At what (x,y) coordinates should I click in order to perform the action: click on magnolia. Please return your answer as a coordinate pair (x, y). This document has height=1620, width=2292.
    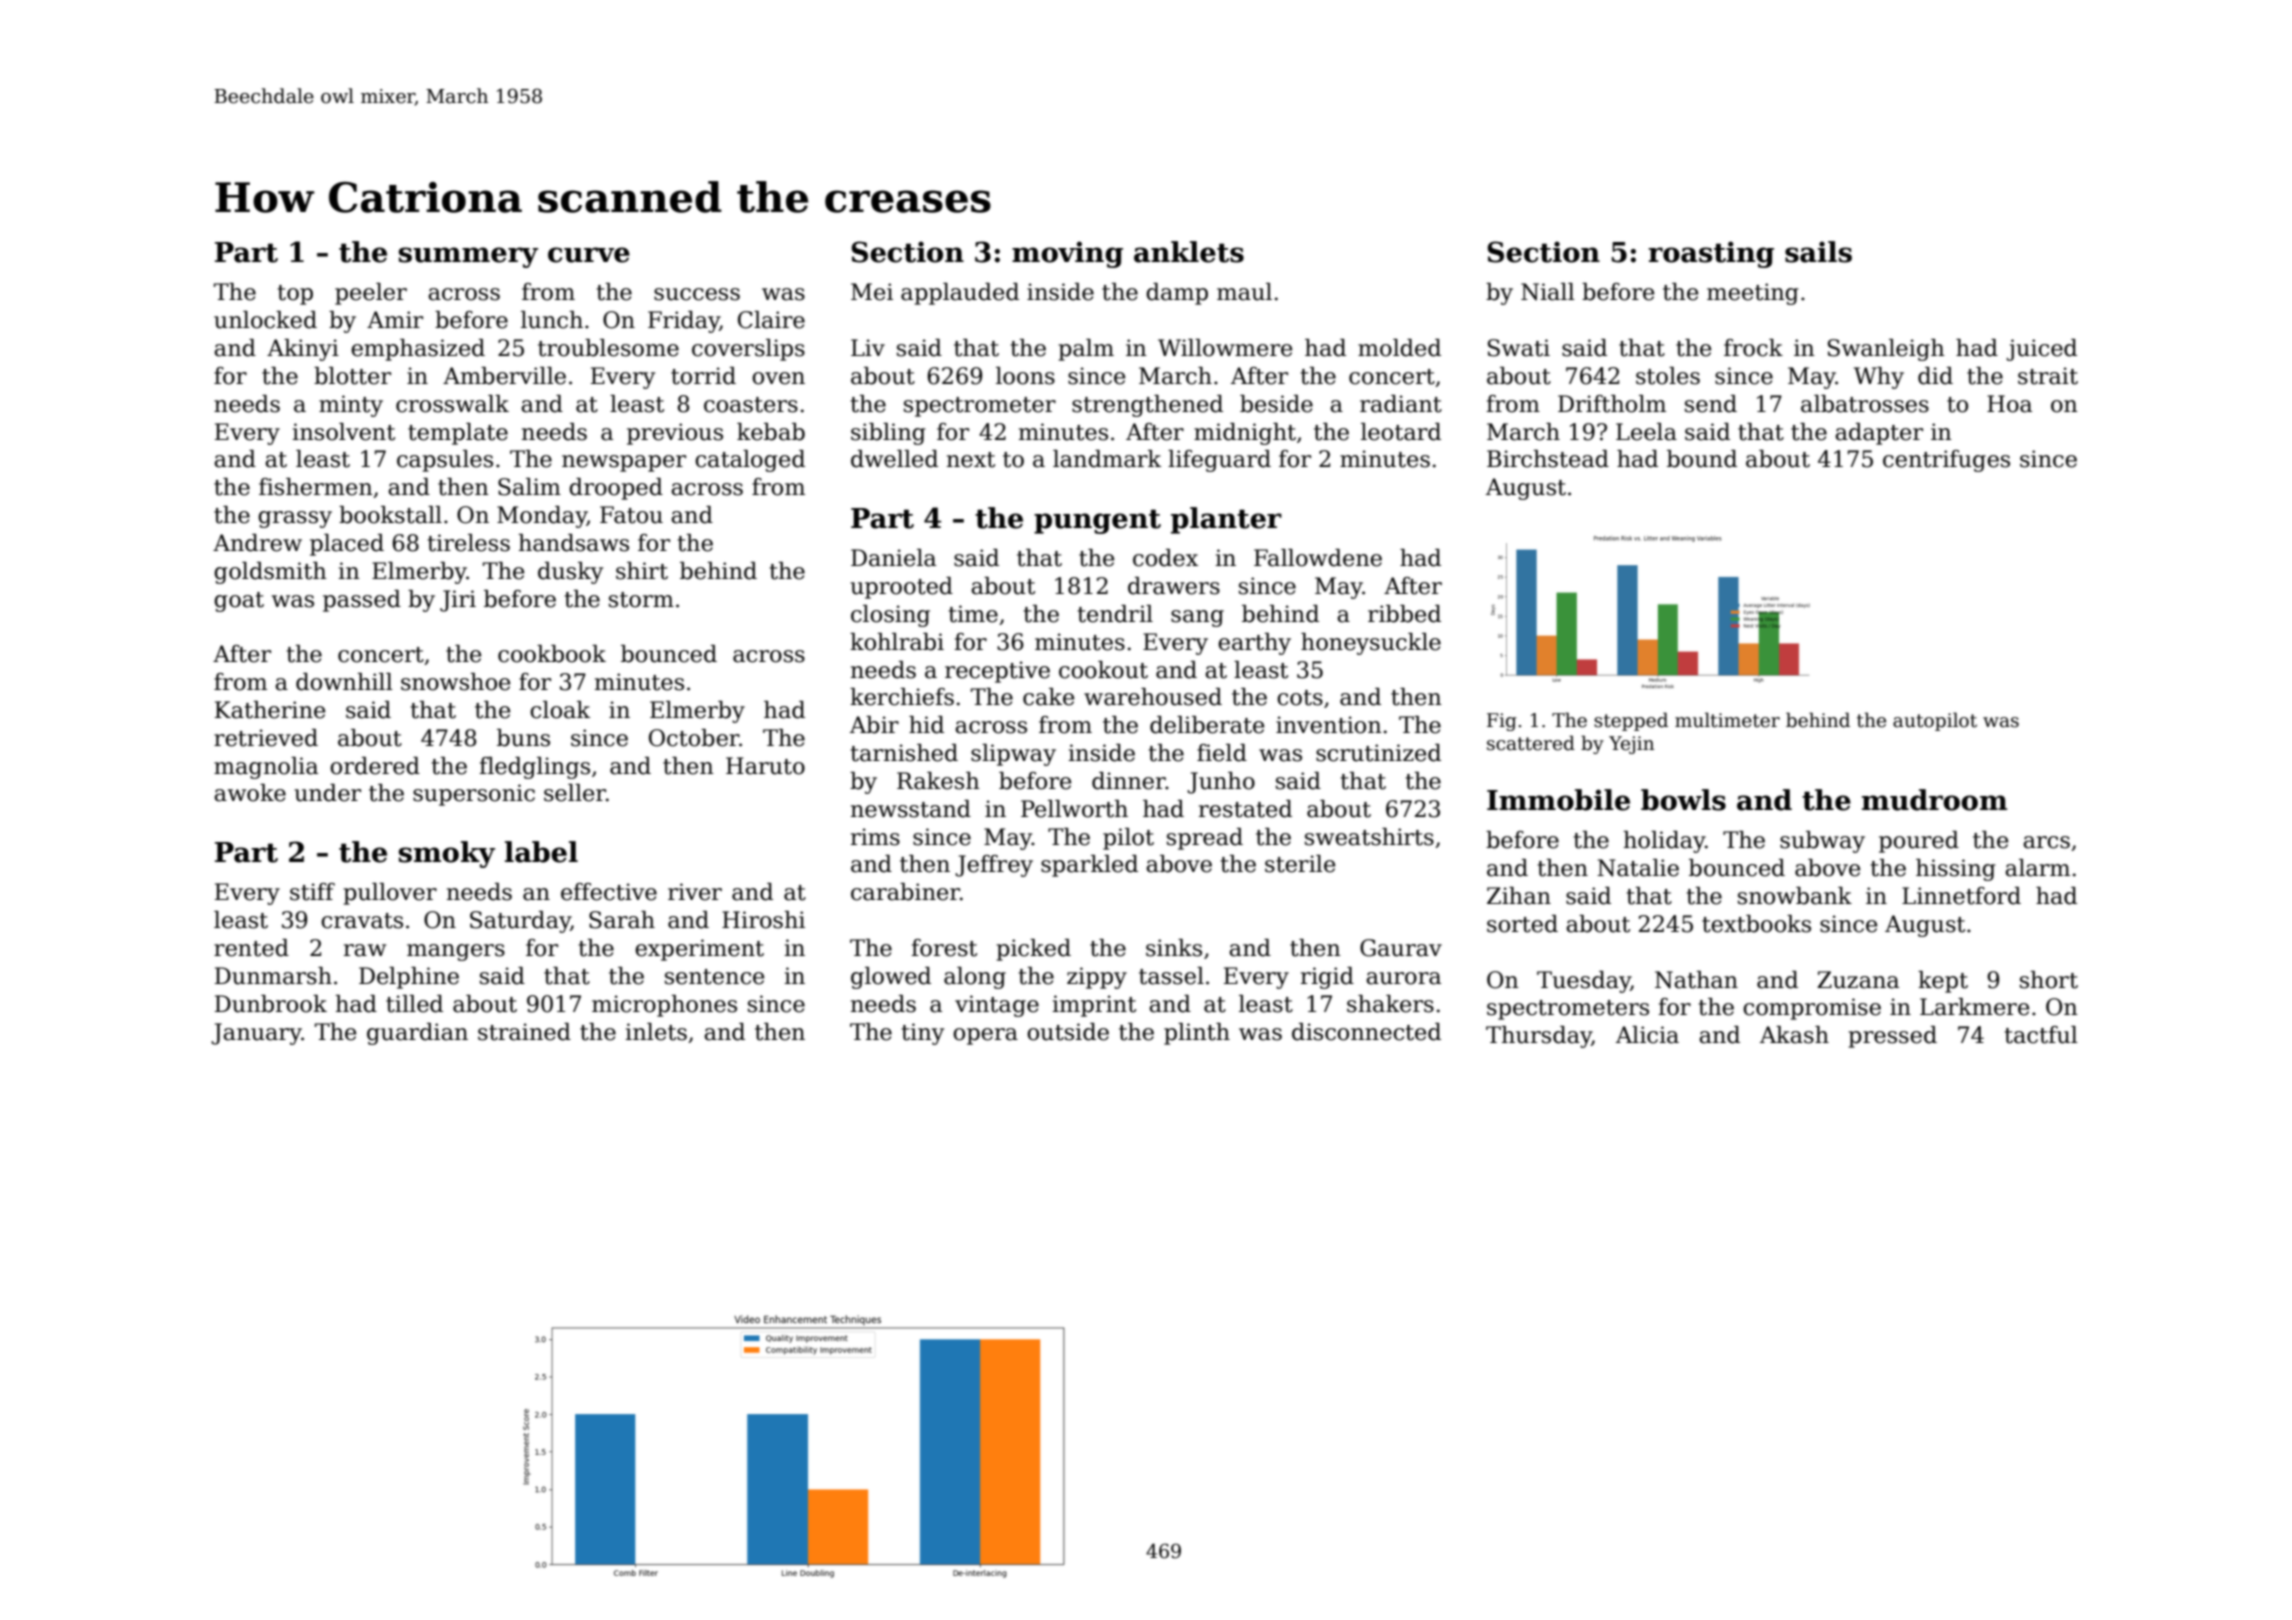
    Looking at the image, I should click on (266, 768).
